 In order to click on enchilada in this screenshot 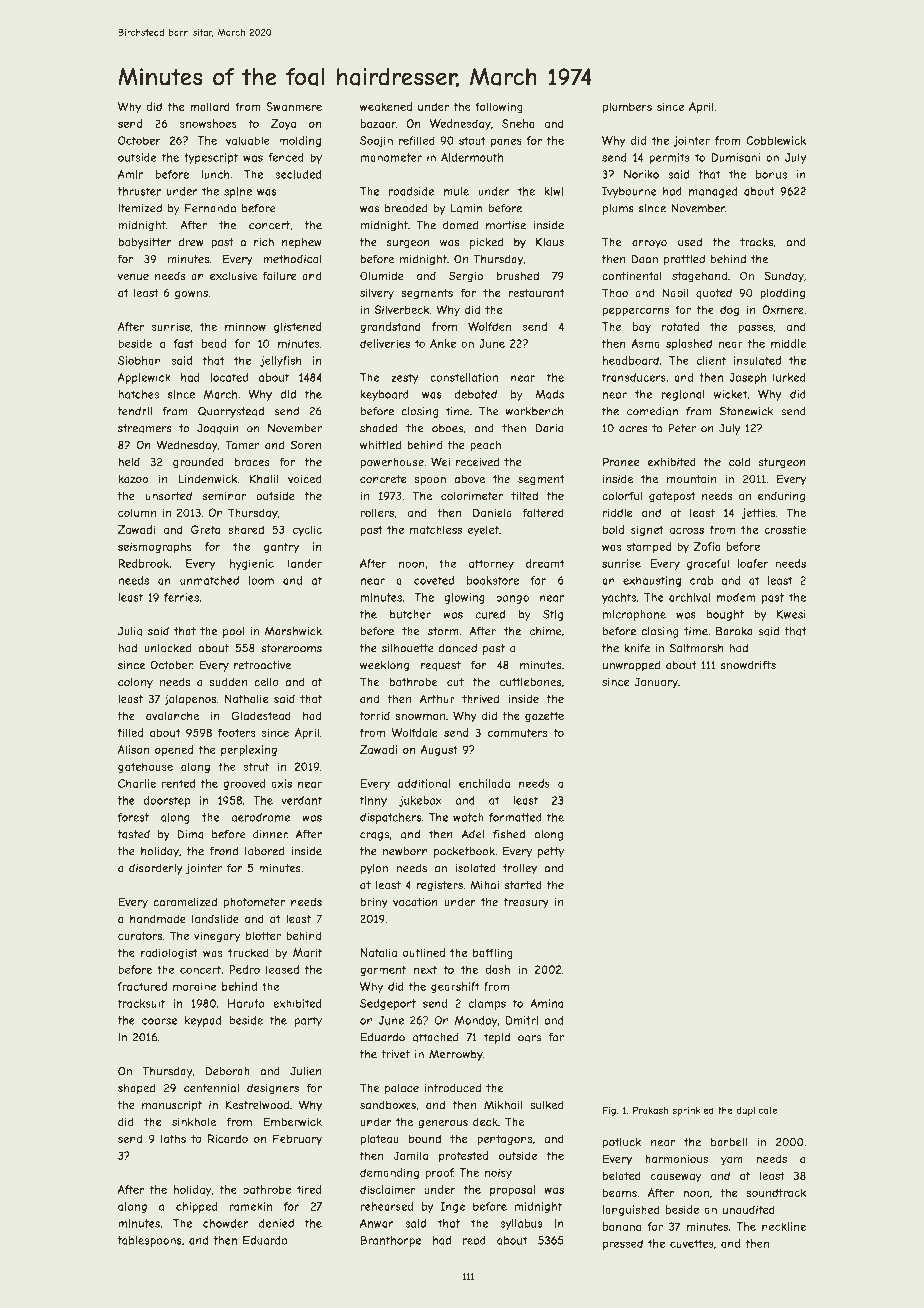, I will do `click(484, 783)`.
